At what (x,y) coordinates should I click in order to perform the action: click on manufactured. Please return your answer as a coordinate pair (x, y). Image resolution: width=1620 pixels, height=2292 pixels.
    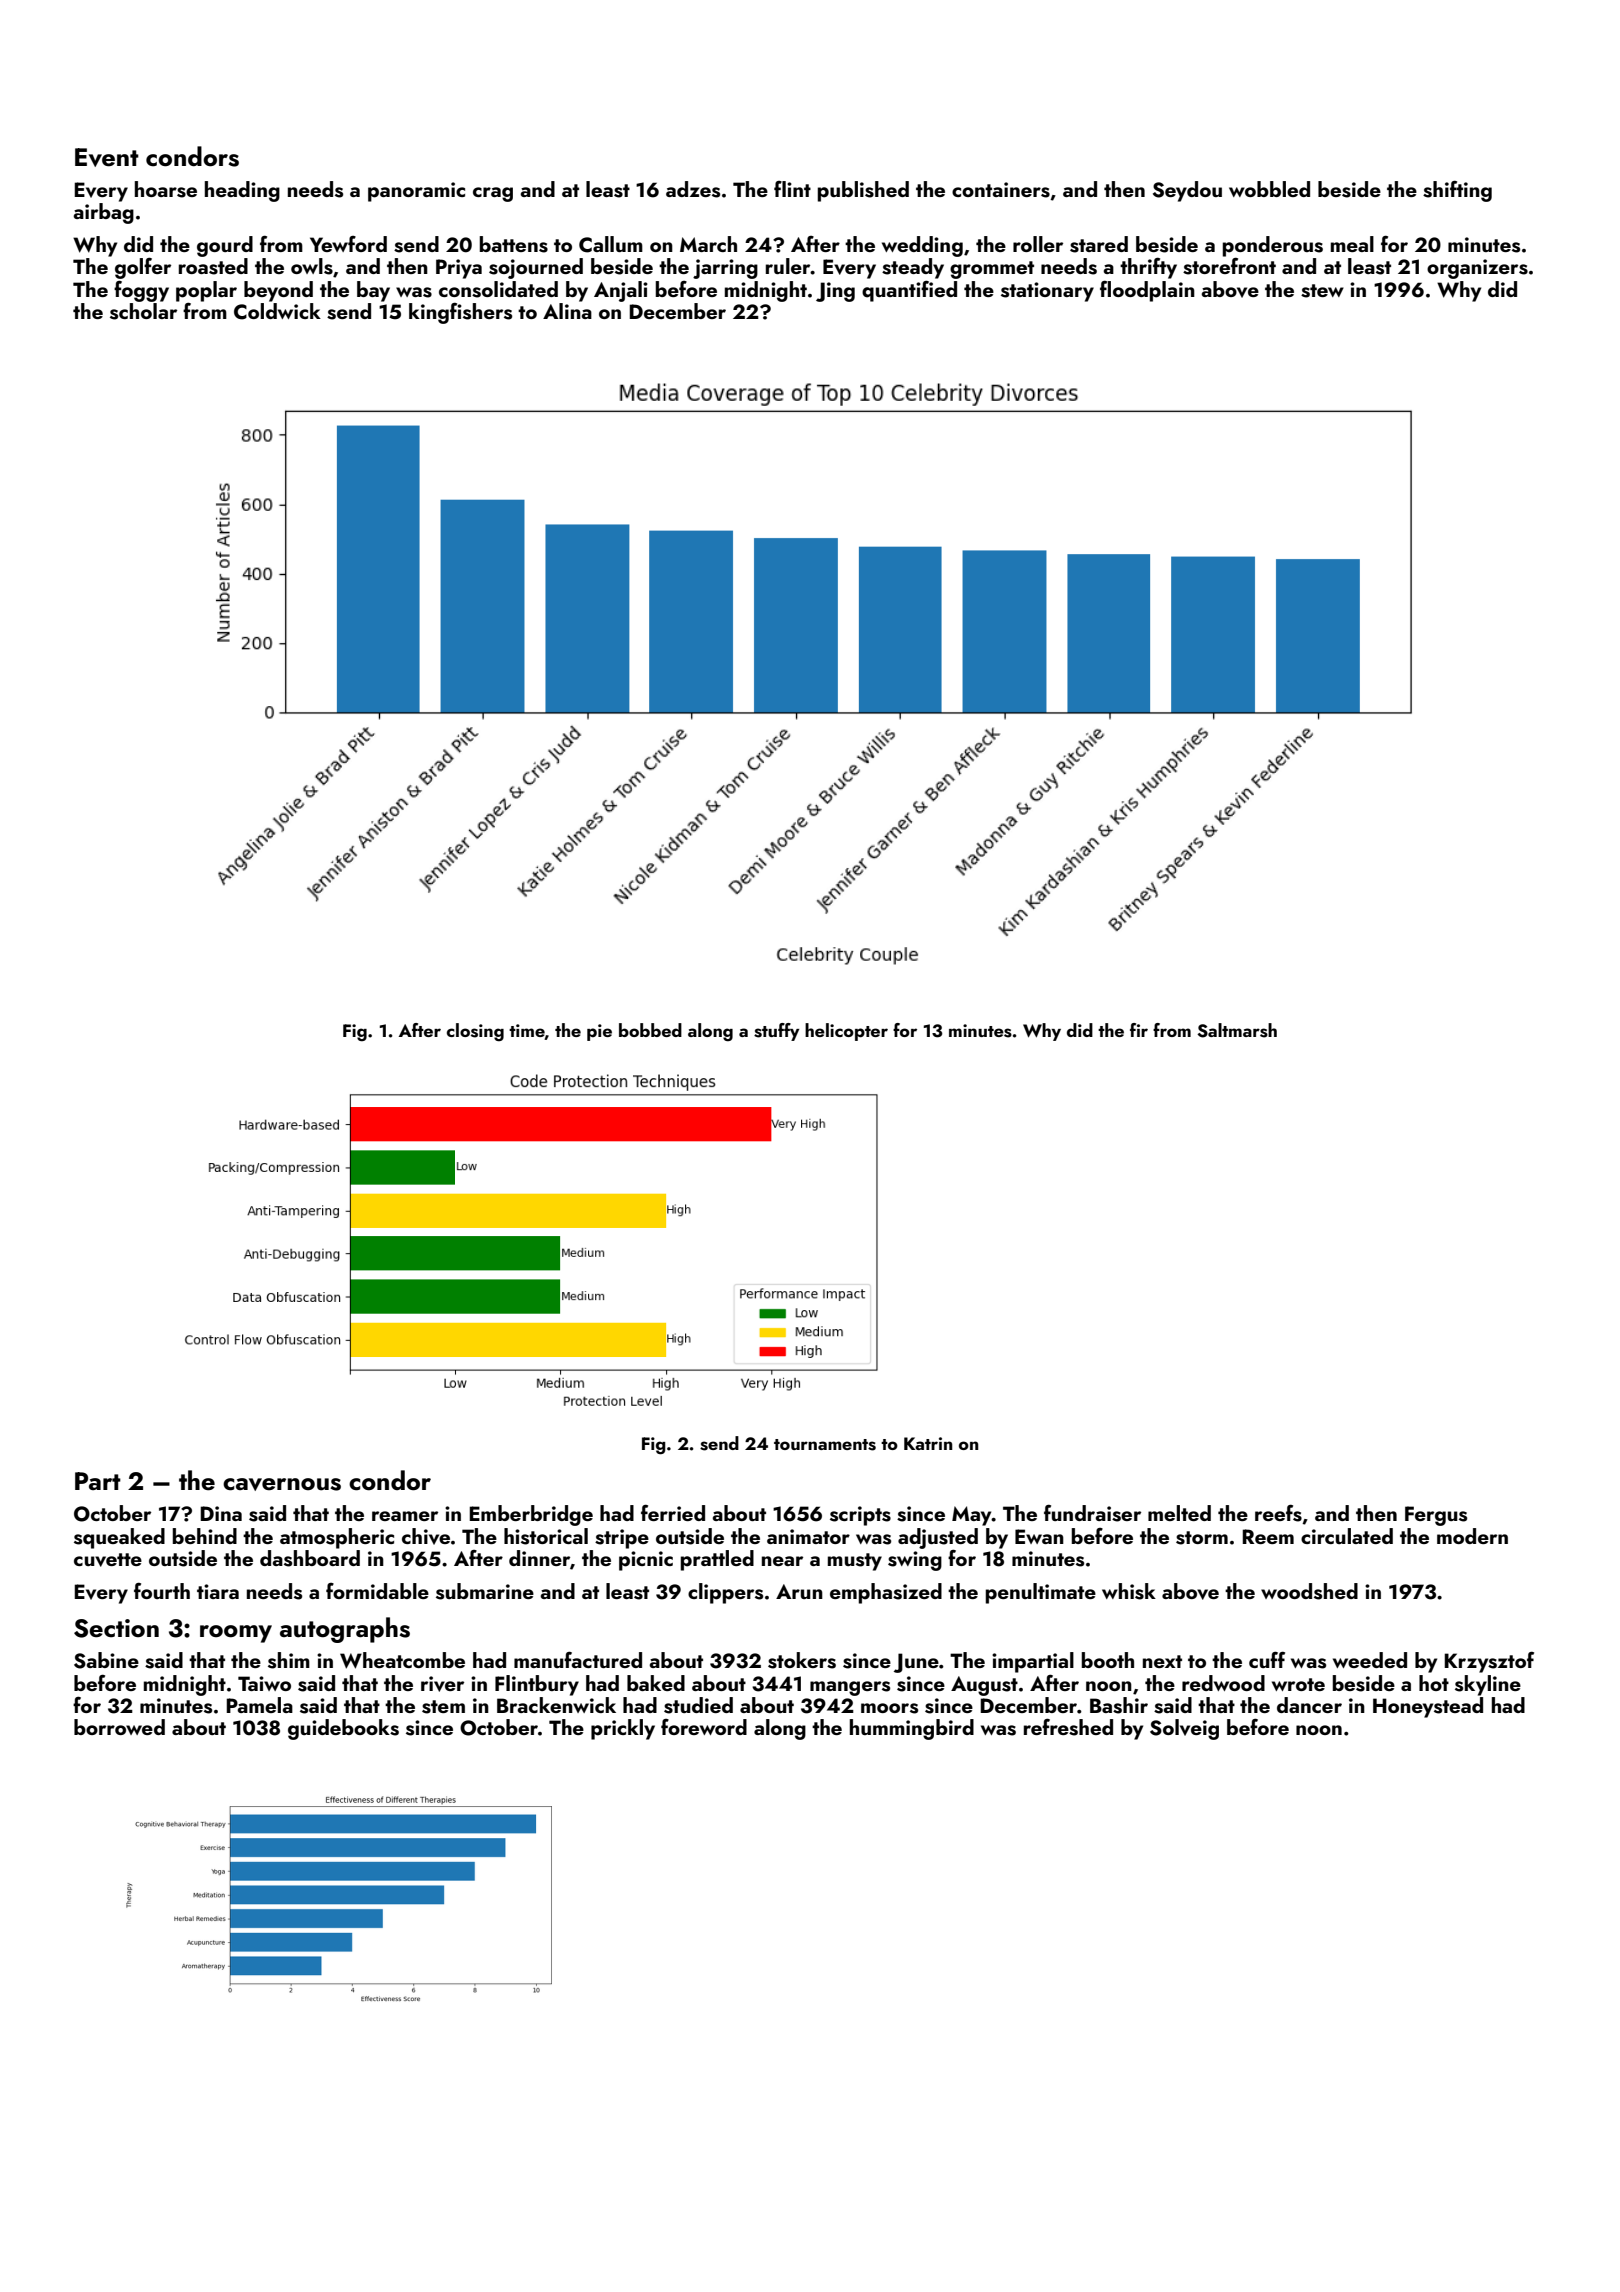
    Looking at the image, I should click on (578, 1659).
